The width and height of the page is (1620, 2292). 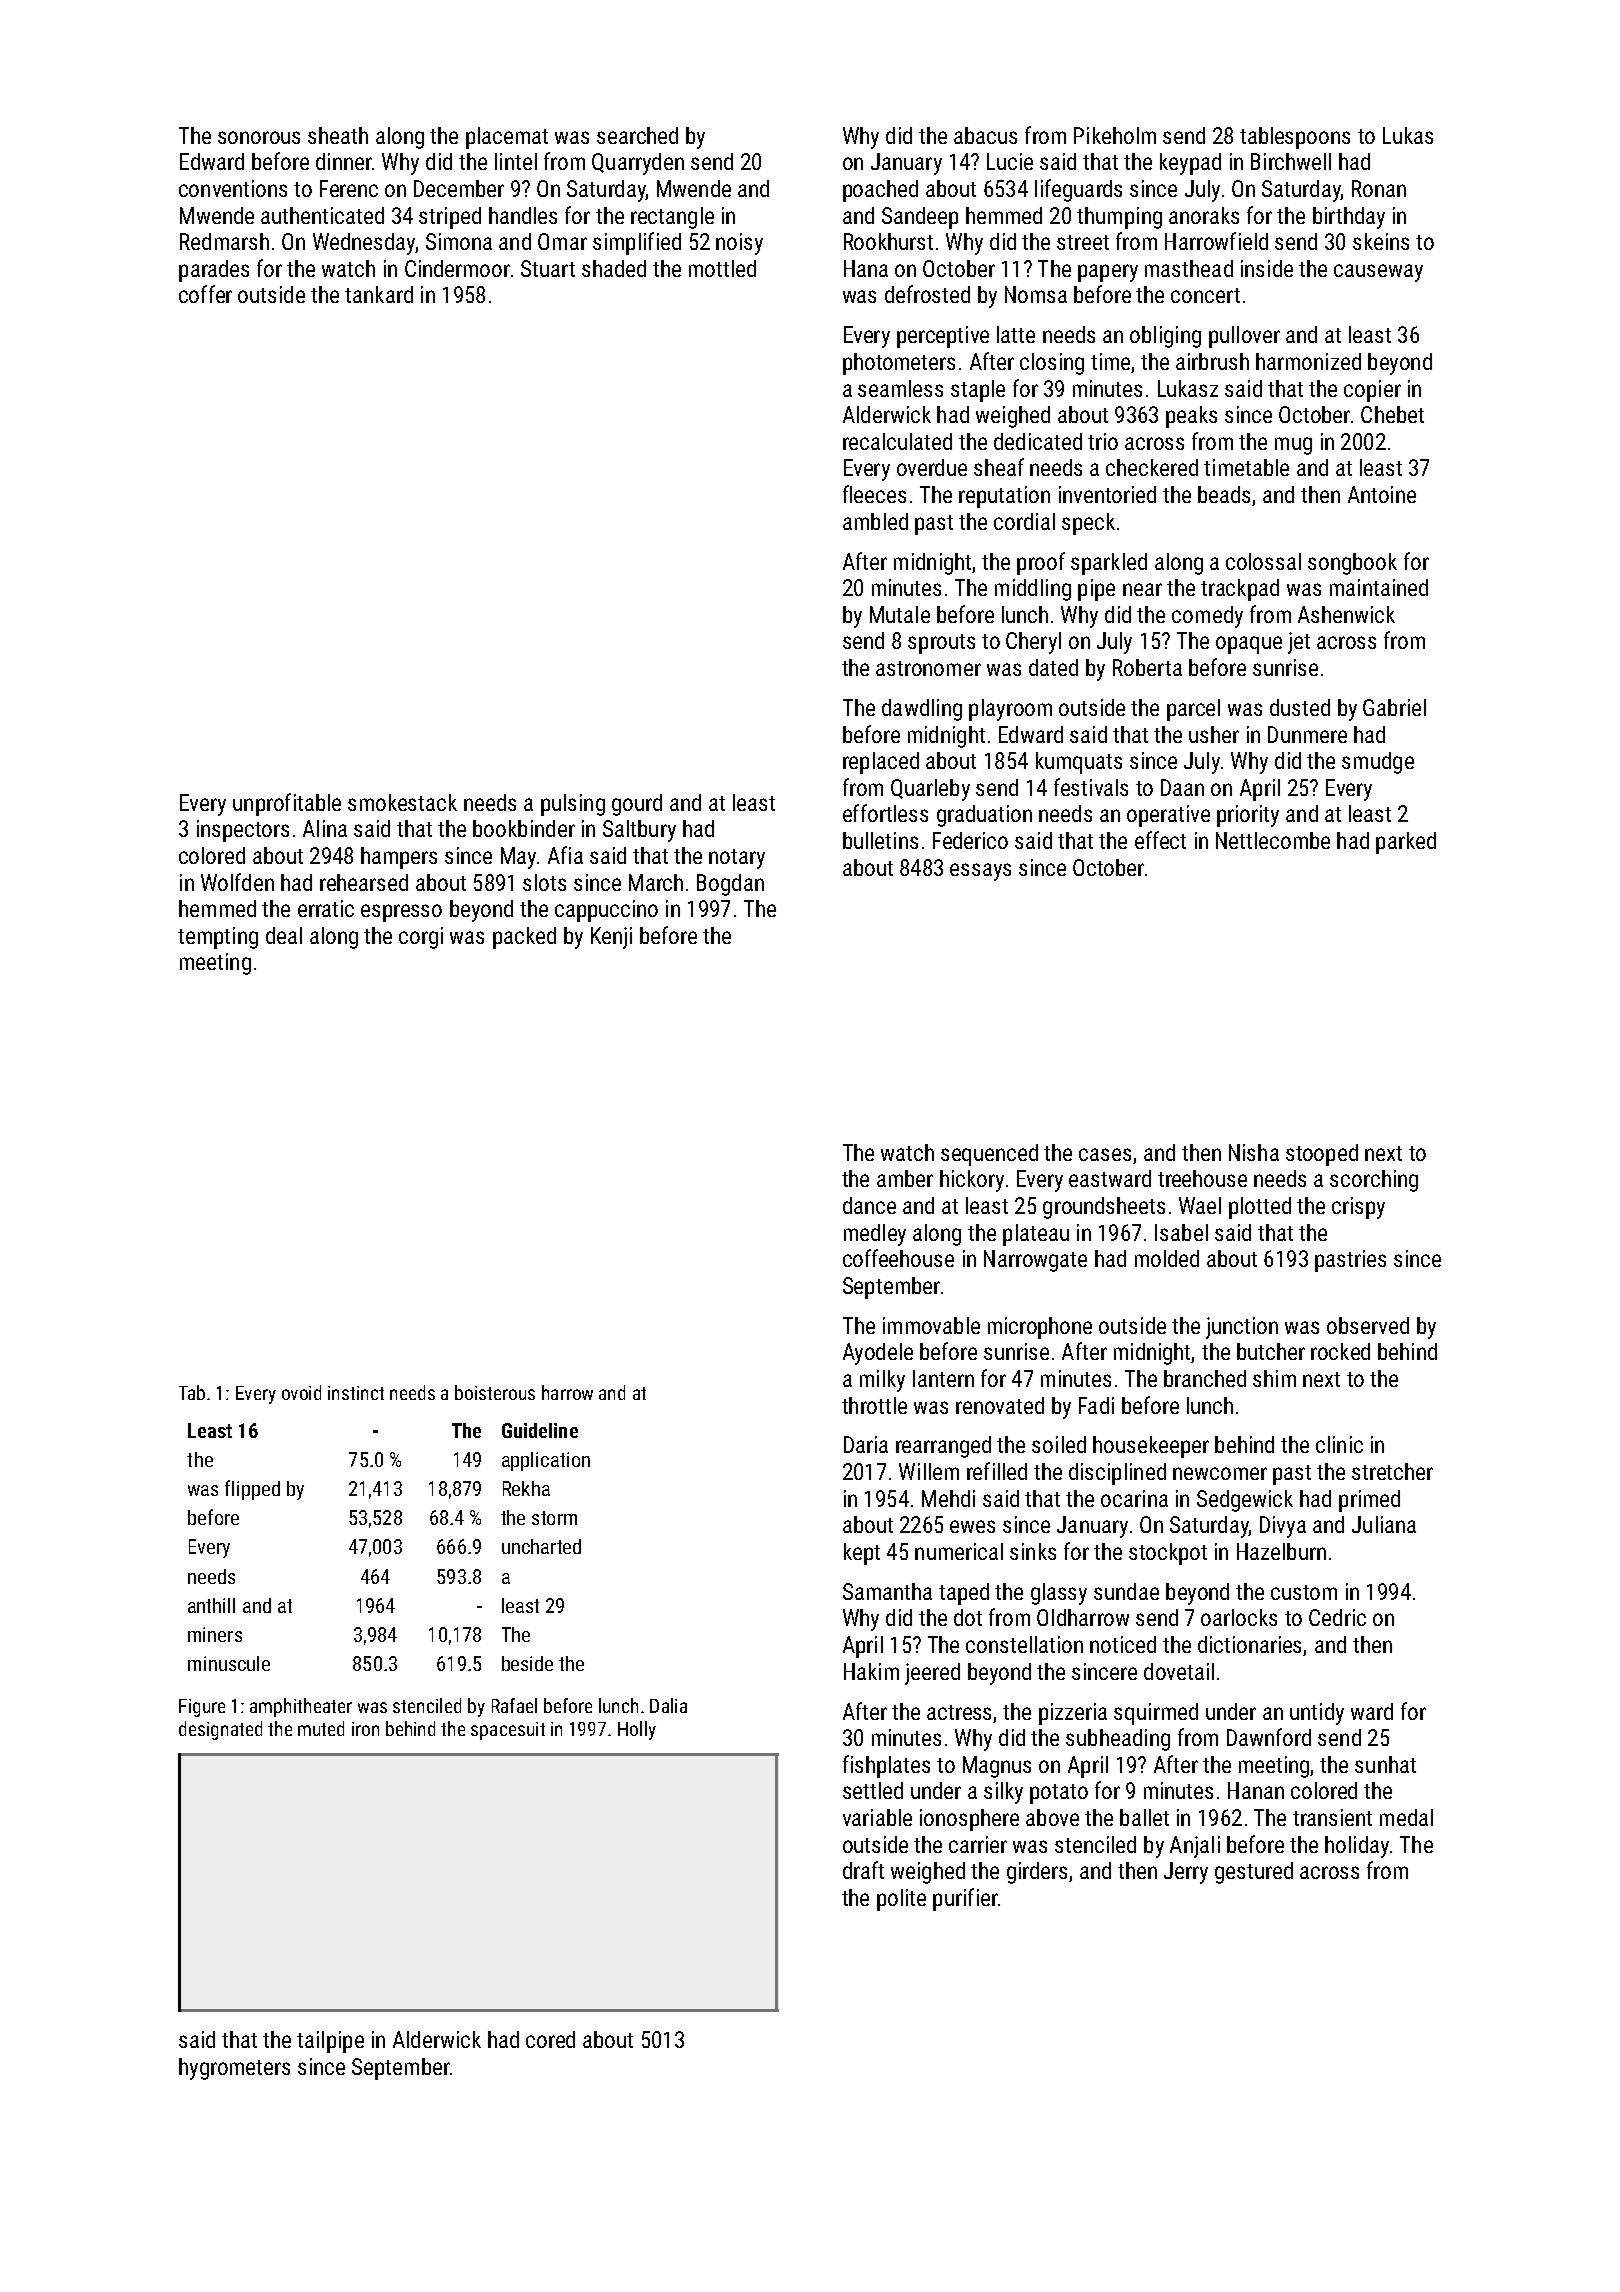 What do you see at coordinates (1251, 1646) in the page?
I see `dictionaries` at bounding box center [1251, 1646].
